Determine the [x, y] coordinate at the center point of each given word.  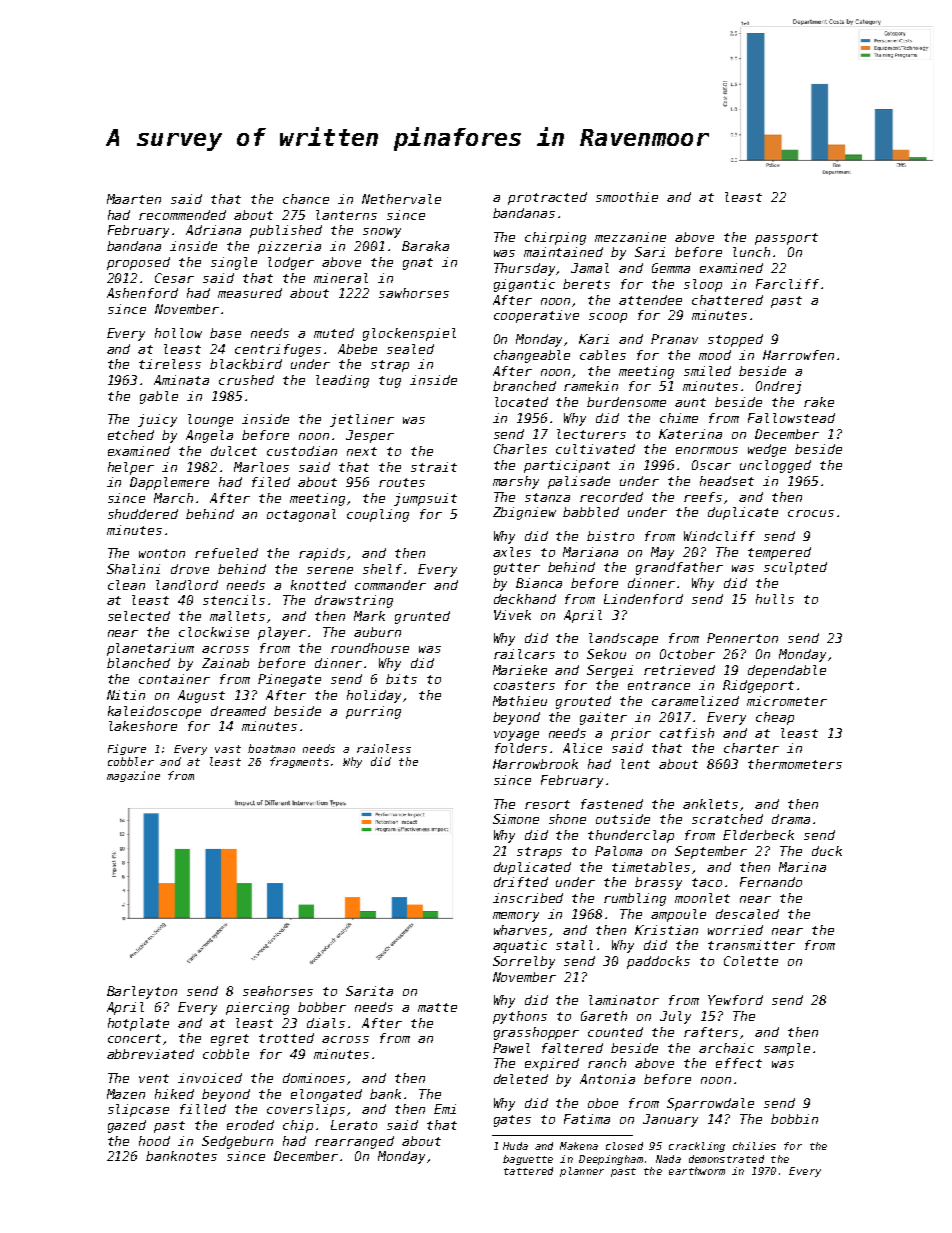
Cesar [174, 278]
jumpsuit [425, 499]
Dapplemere [169, 483]
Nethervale [401, 199]
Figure [127, 749]
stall [574, 945]
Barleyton [142, 992]
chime [679, 418]
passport [786, 239]
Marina [802, 867]
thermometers [795, 764]
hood [154, 1141]
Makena [579, 1146]
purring [373, 712]
